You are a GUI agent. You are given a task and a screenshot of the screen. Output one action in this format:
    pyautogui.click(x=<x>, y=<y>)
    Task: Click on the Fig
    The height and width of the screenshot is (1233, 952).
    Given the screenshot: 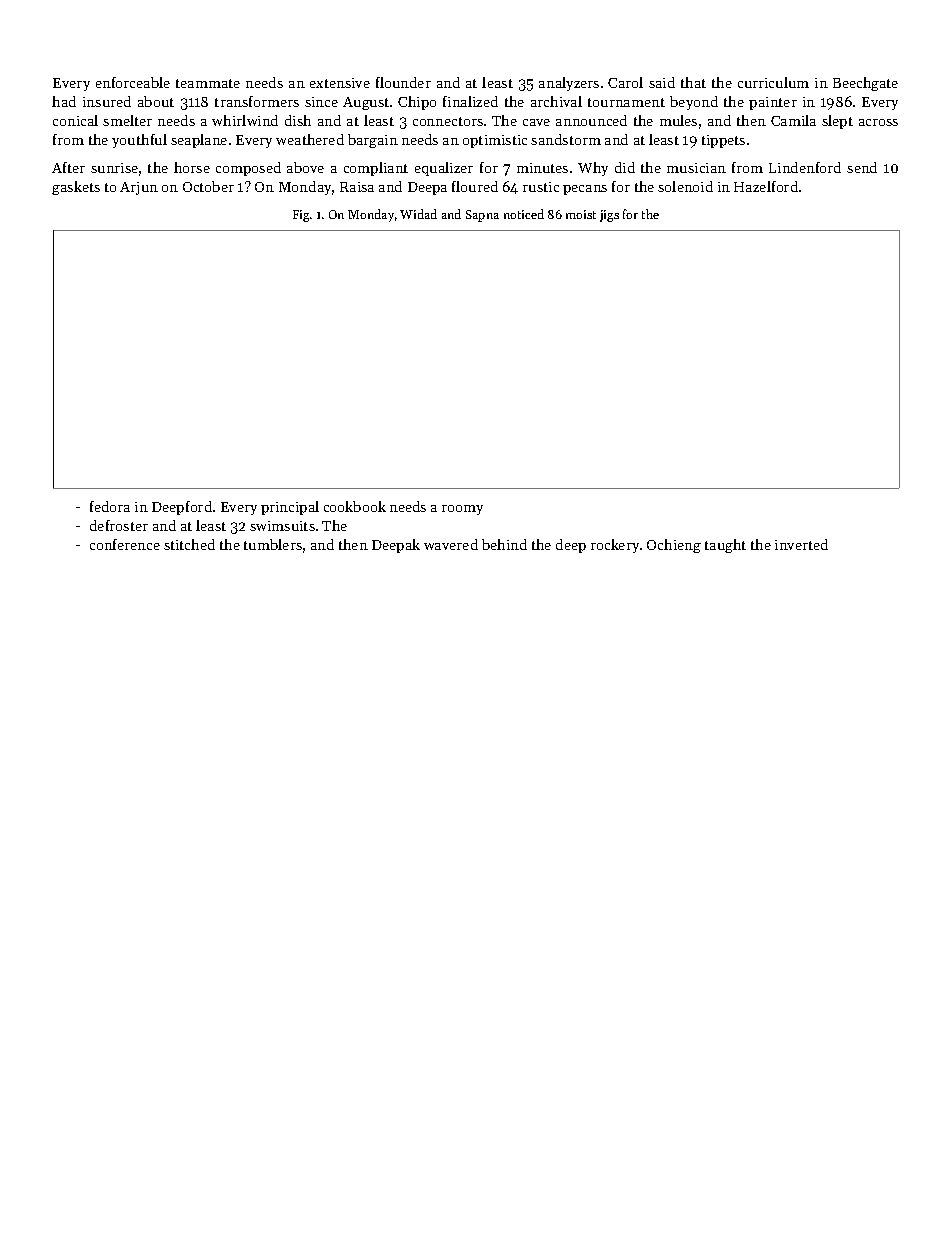 What is the action you would take?
    pyautogui.click(x=301, y=216)
